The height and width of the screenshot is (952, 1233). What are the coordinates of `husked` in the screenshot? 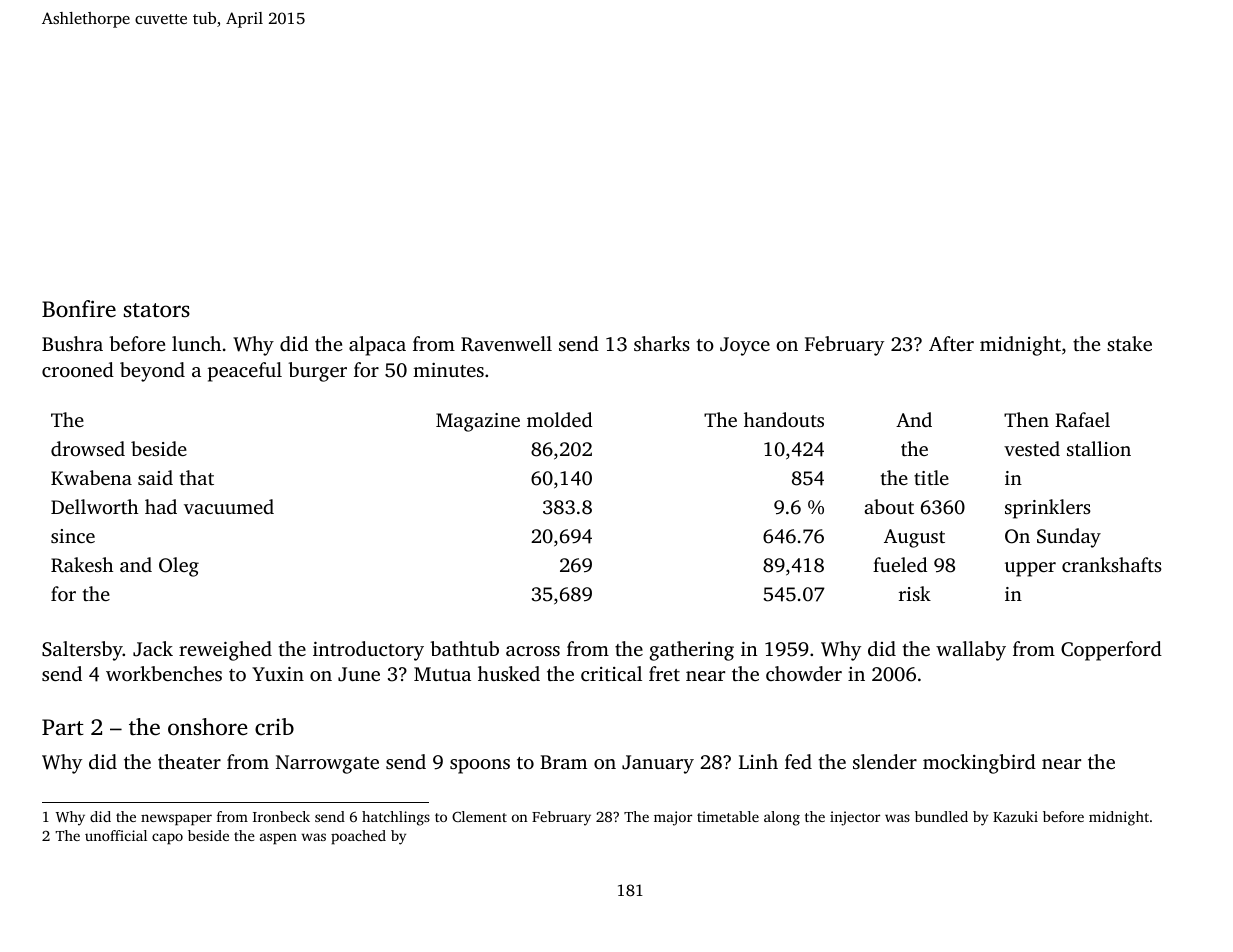 It's located at (509, 673).
